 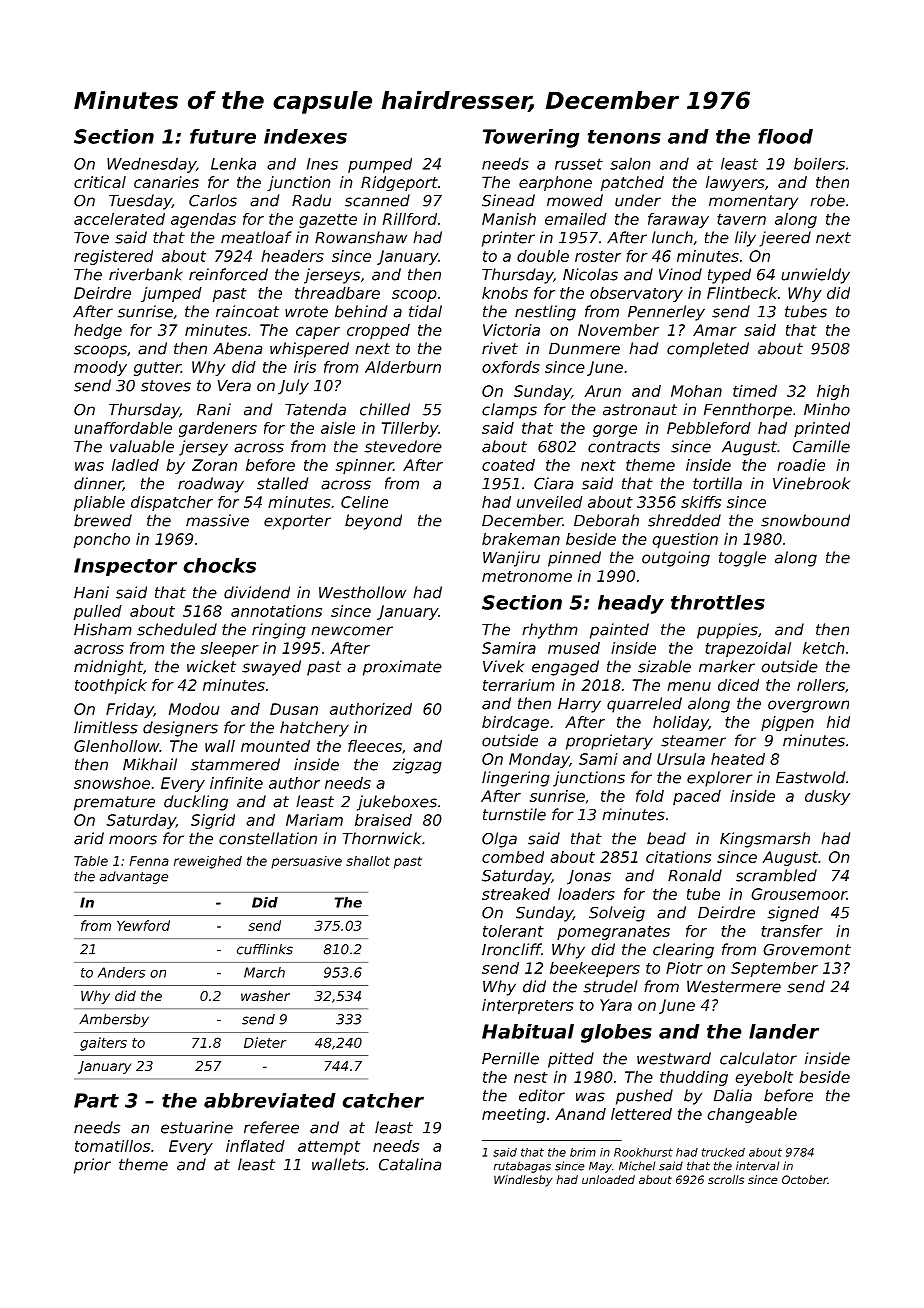 What do you see at coordinates (305, 136) in the document?
I see `indexes` at bounding box center [305, 136].
